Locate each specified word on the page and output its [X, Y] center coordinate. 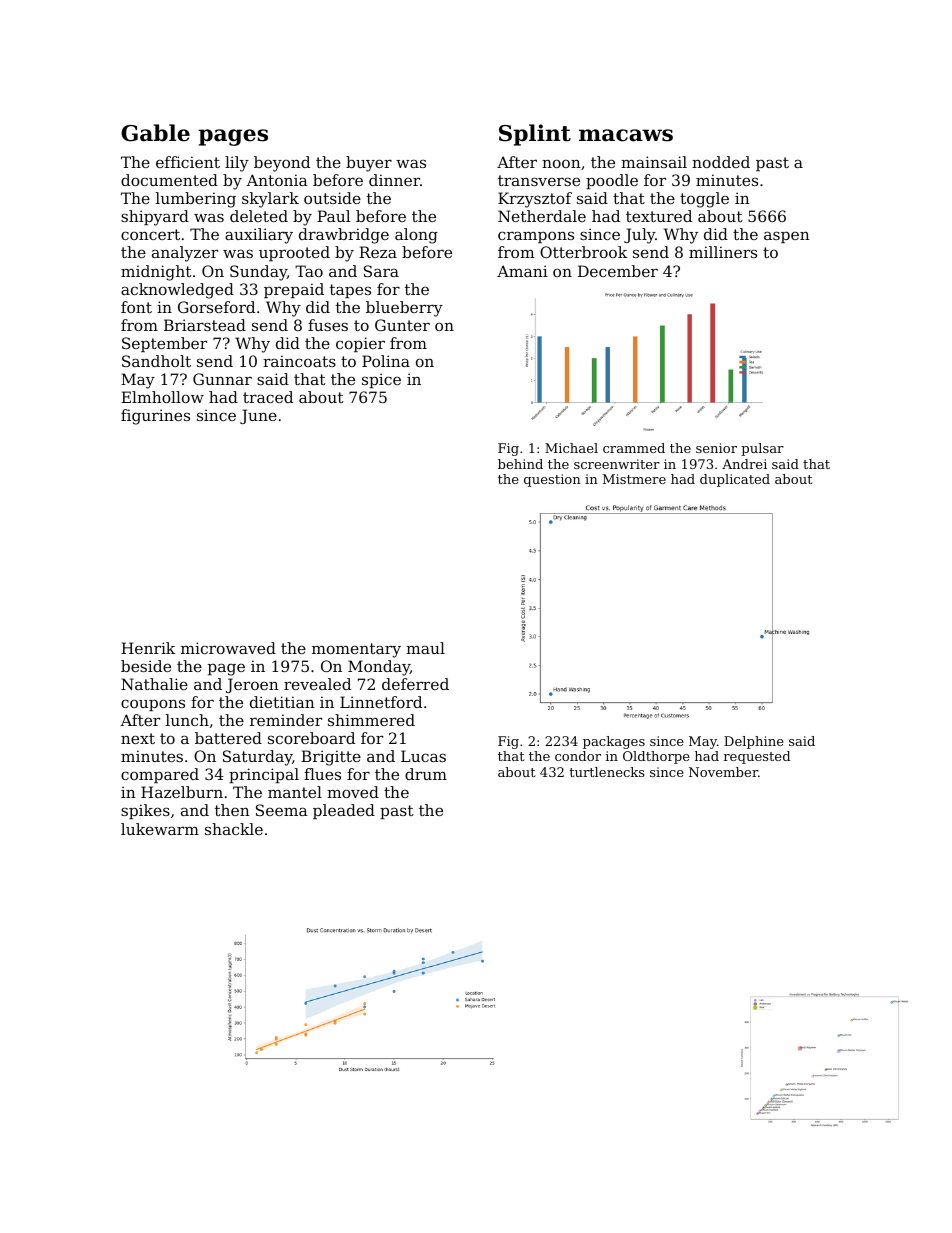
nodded [721, 162]
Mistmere [634, 479]
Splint [535, 135]
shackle [234, 829]
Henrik [148, 648]
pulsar [762, 449]
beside [146, 666]
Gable [155, 133]
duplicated [735, 480]
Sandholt [156, 361]
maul [425, 648]
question [552, 480]
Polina [386, 361]
